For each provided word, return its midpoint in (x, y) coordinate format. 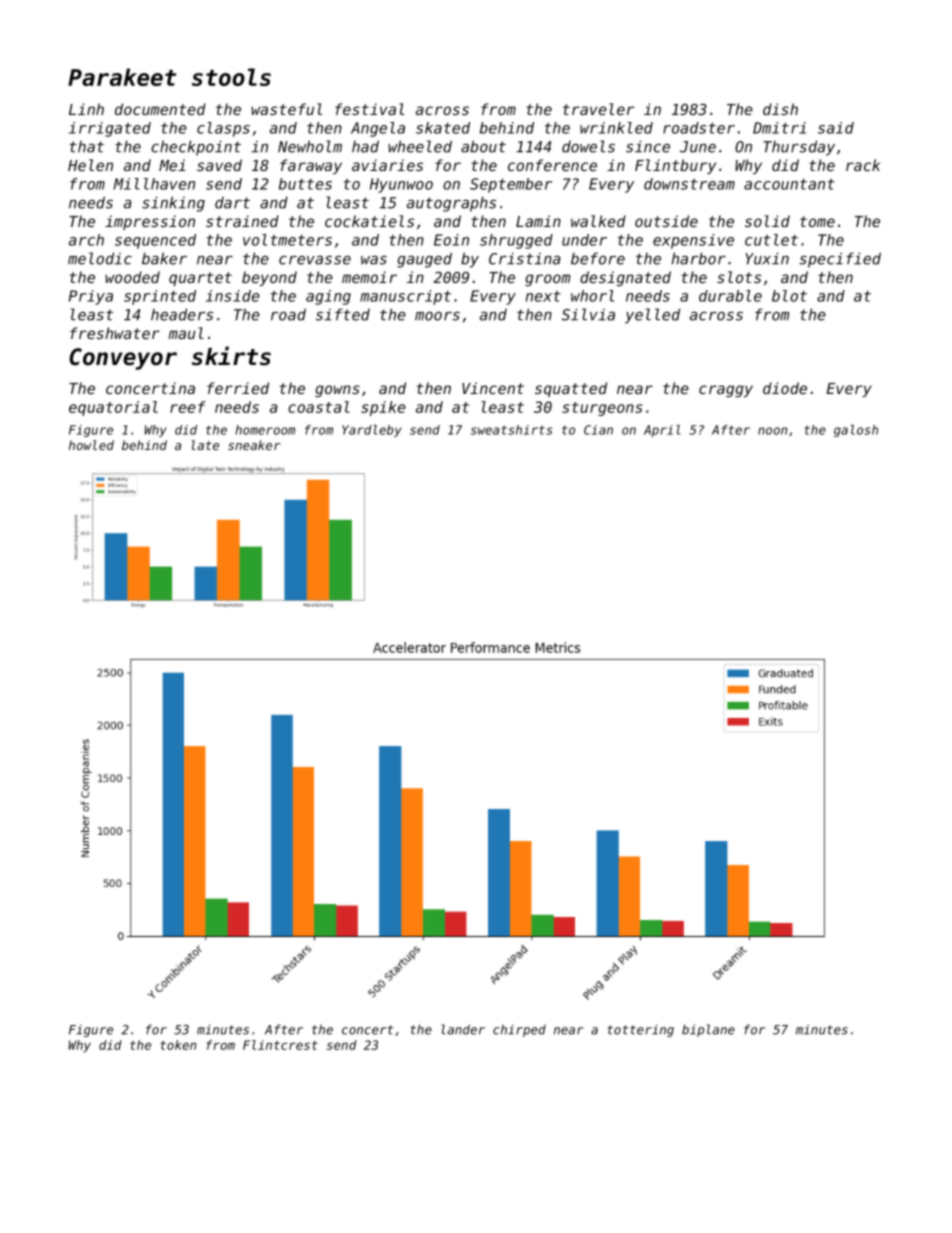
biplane (708, 1030)
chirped (519, 1031)
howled (91, 445)
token (178, 1045)
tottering (640, 1031)
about (483, 146)
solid (767, 221)
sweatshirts (511, 430)
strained (242, 221)
